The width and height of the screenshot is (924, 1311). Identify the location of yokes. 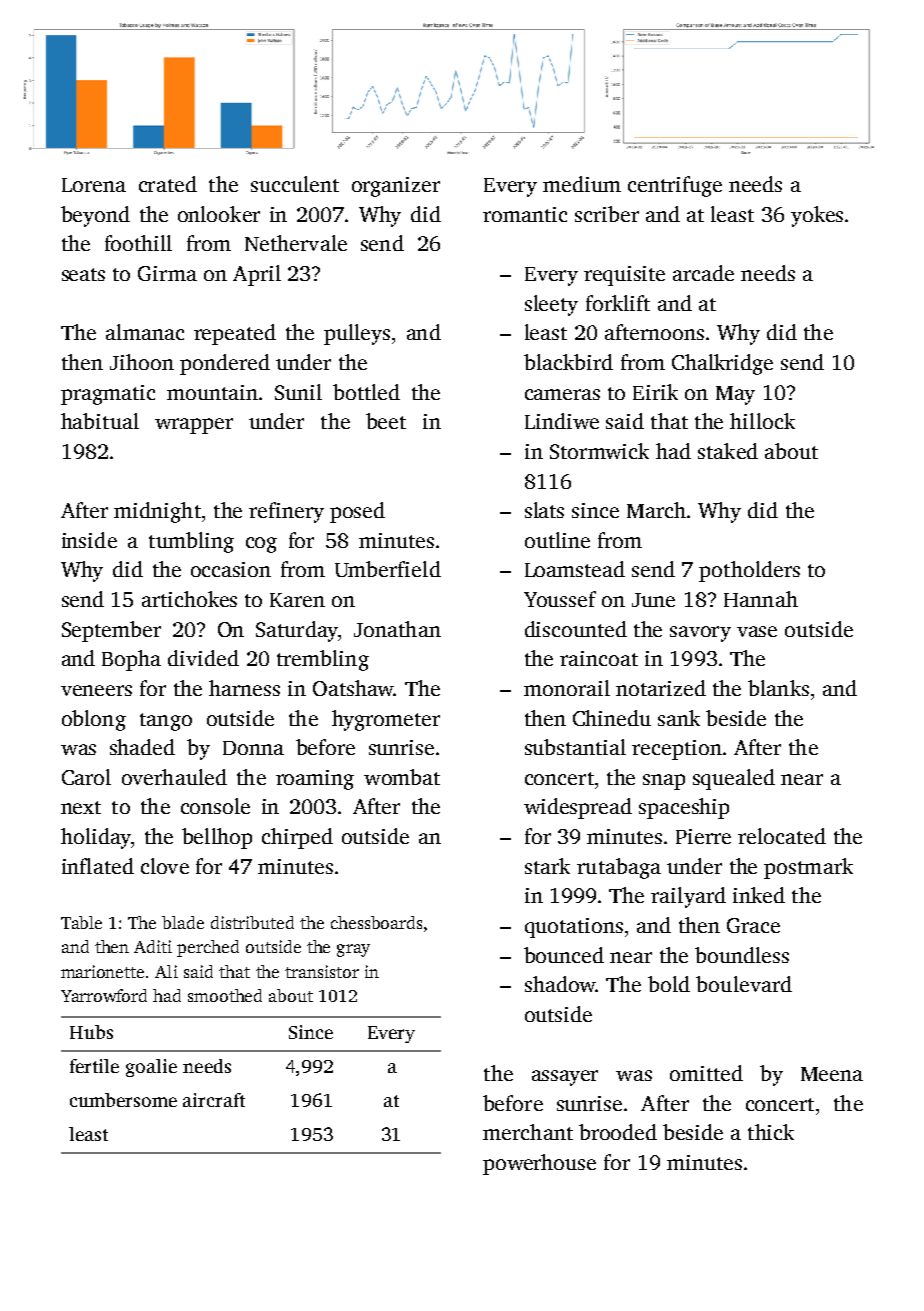
(817, 216).
